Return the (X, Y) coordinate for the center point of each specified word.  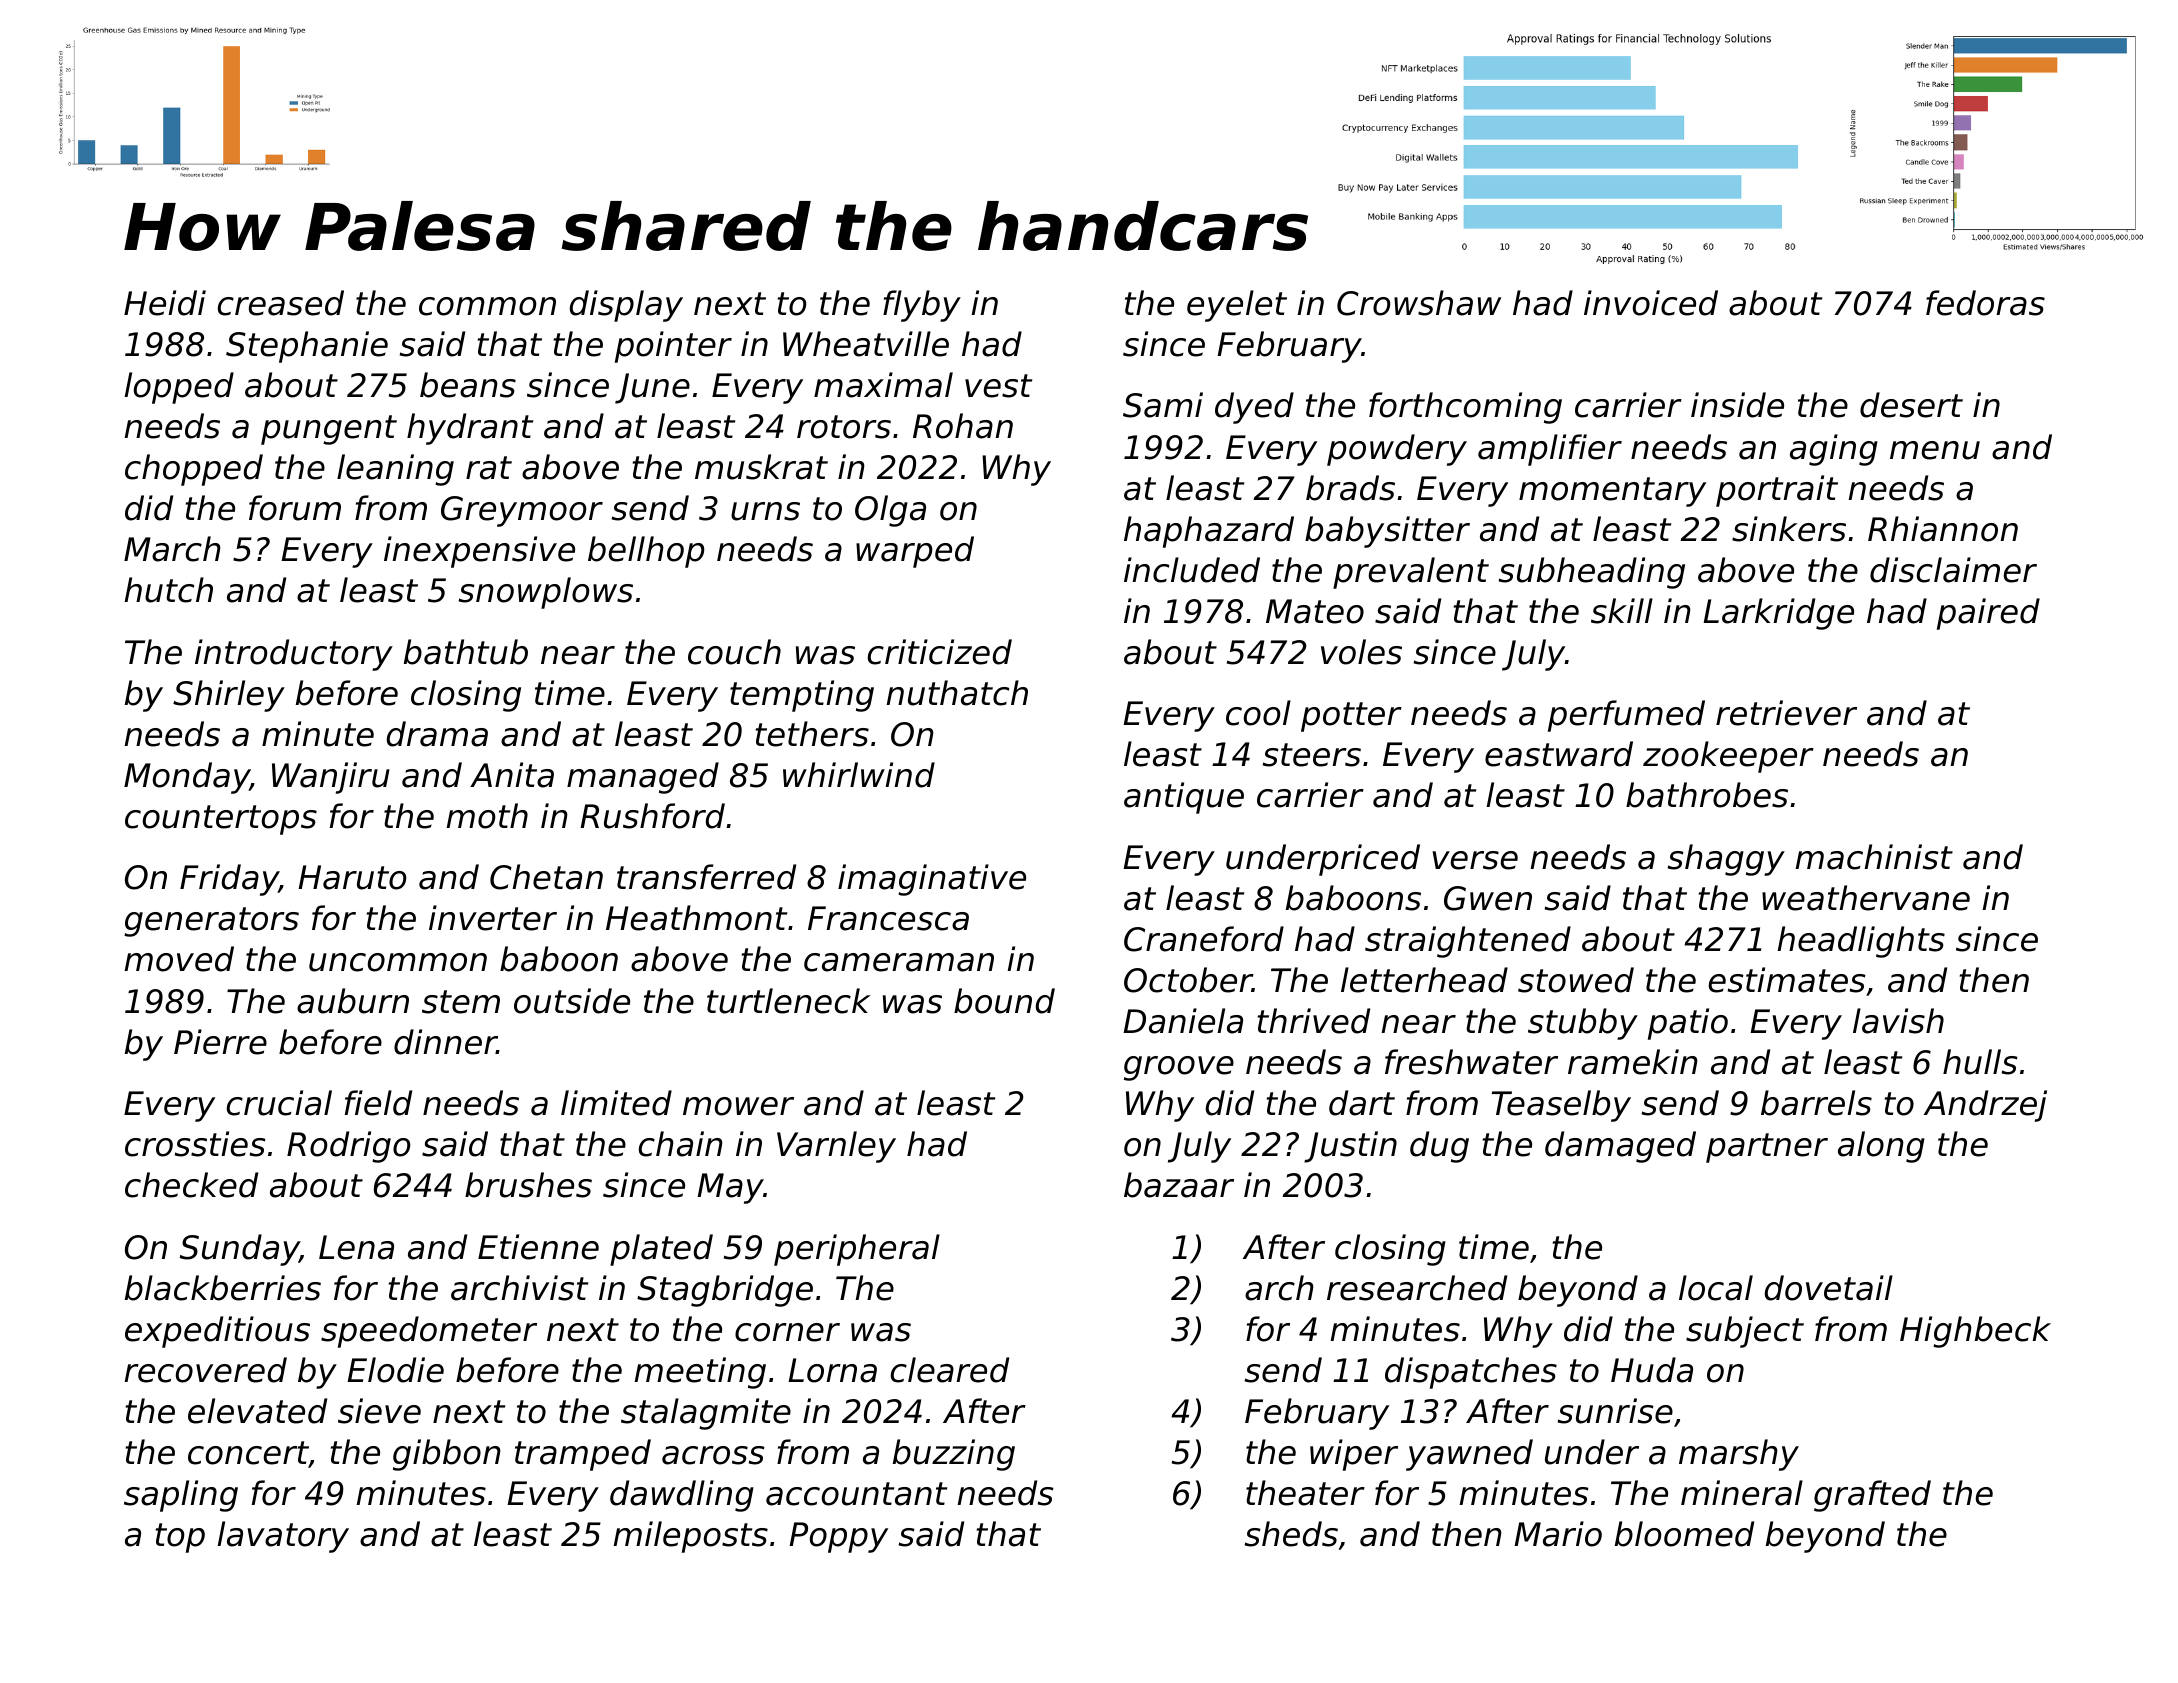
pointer (673, 347)
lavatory (283, 1537)
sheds (1291, 1534)
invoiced (1651, 303)
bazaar (1179, 1185)
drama (437, 734)
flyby (922, 306)
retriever (1786, 713)
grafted (1872, 1496)
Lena (356, 1247)
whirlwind (859, 775)
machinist (1874, 857)
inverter (493, 918)
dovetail (1829, 1288)
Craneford (1204, 939)
